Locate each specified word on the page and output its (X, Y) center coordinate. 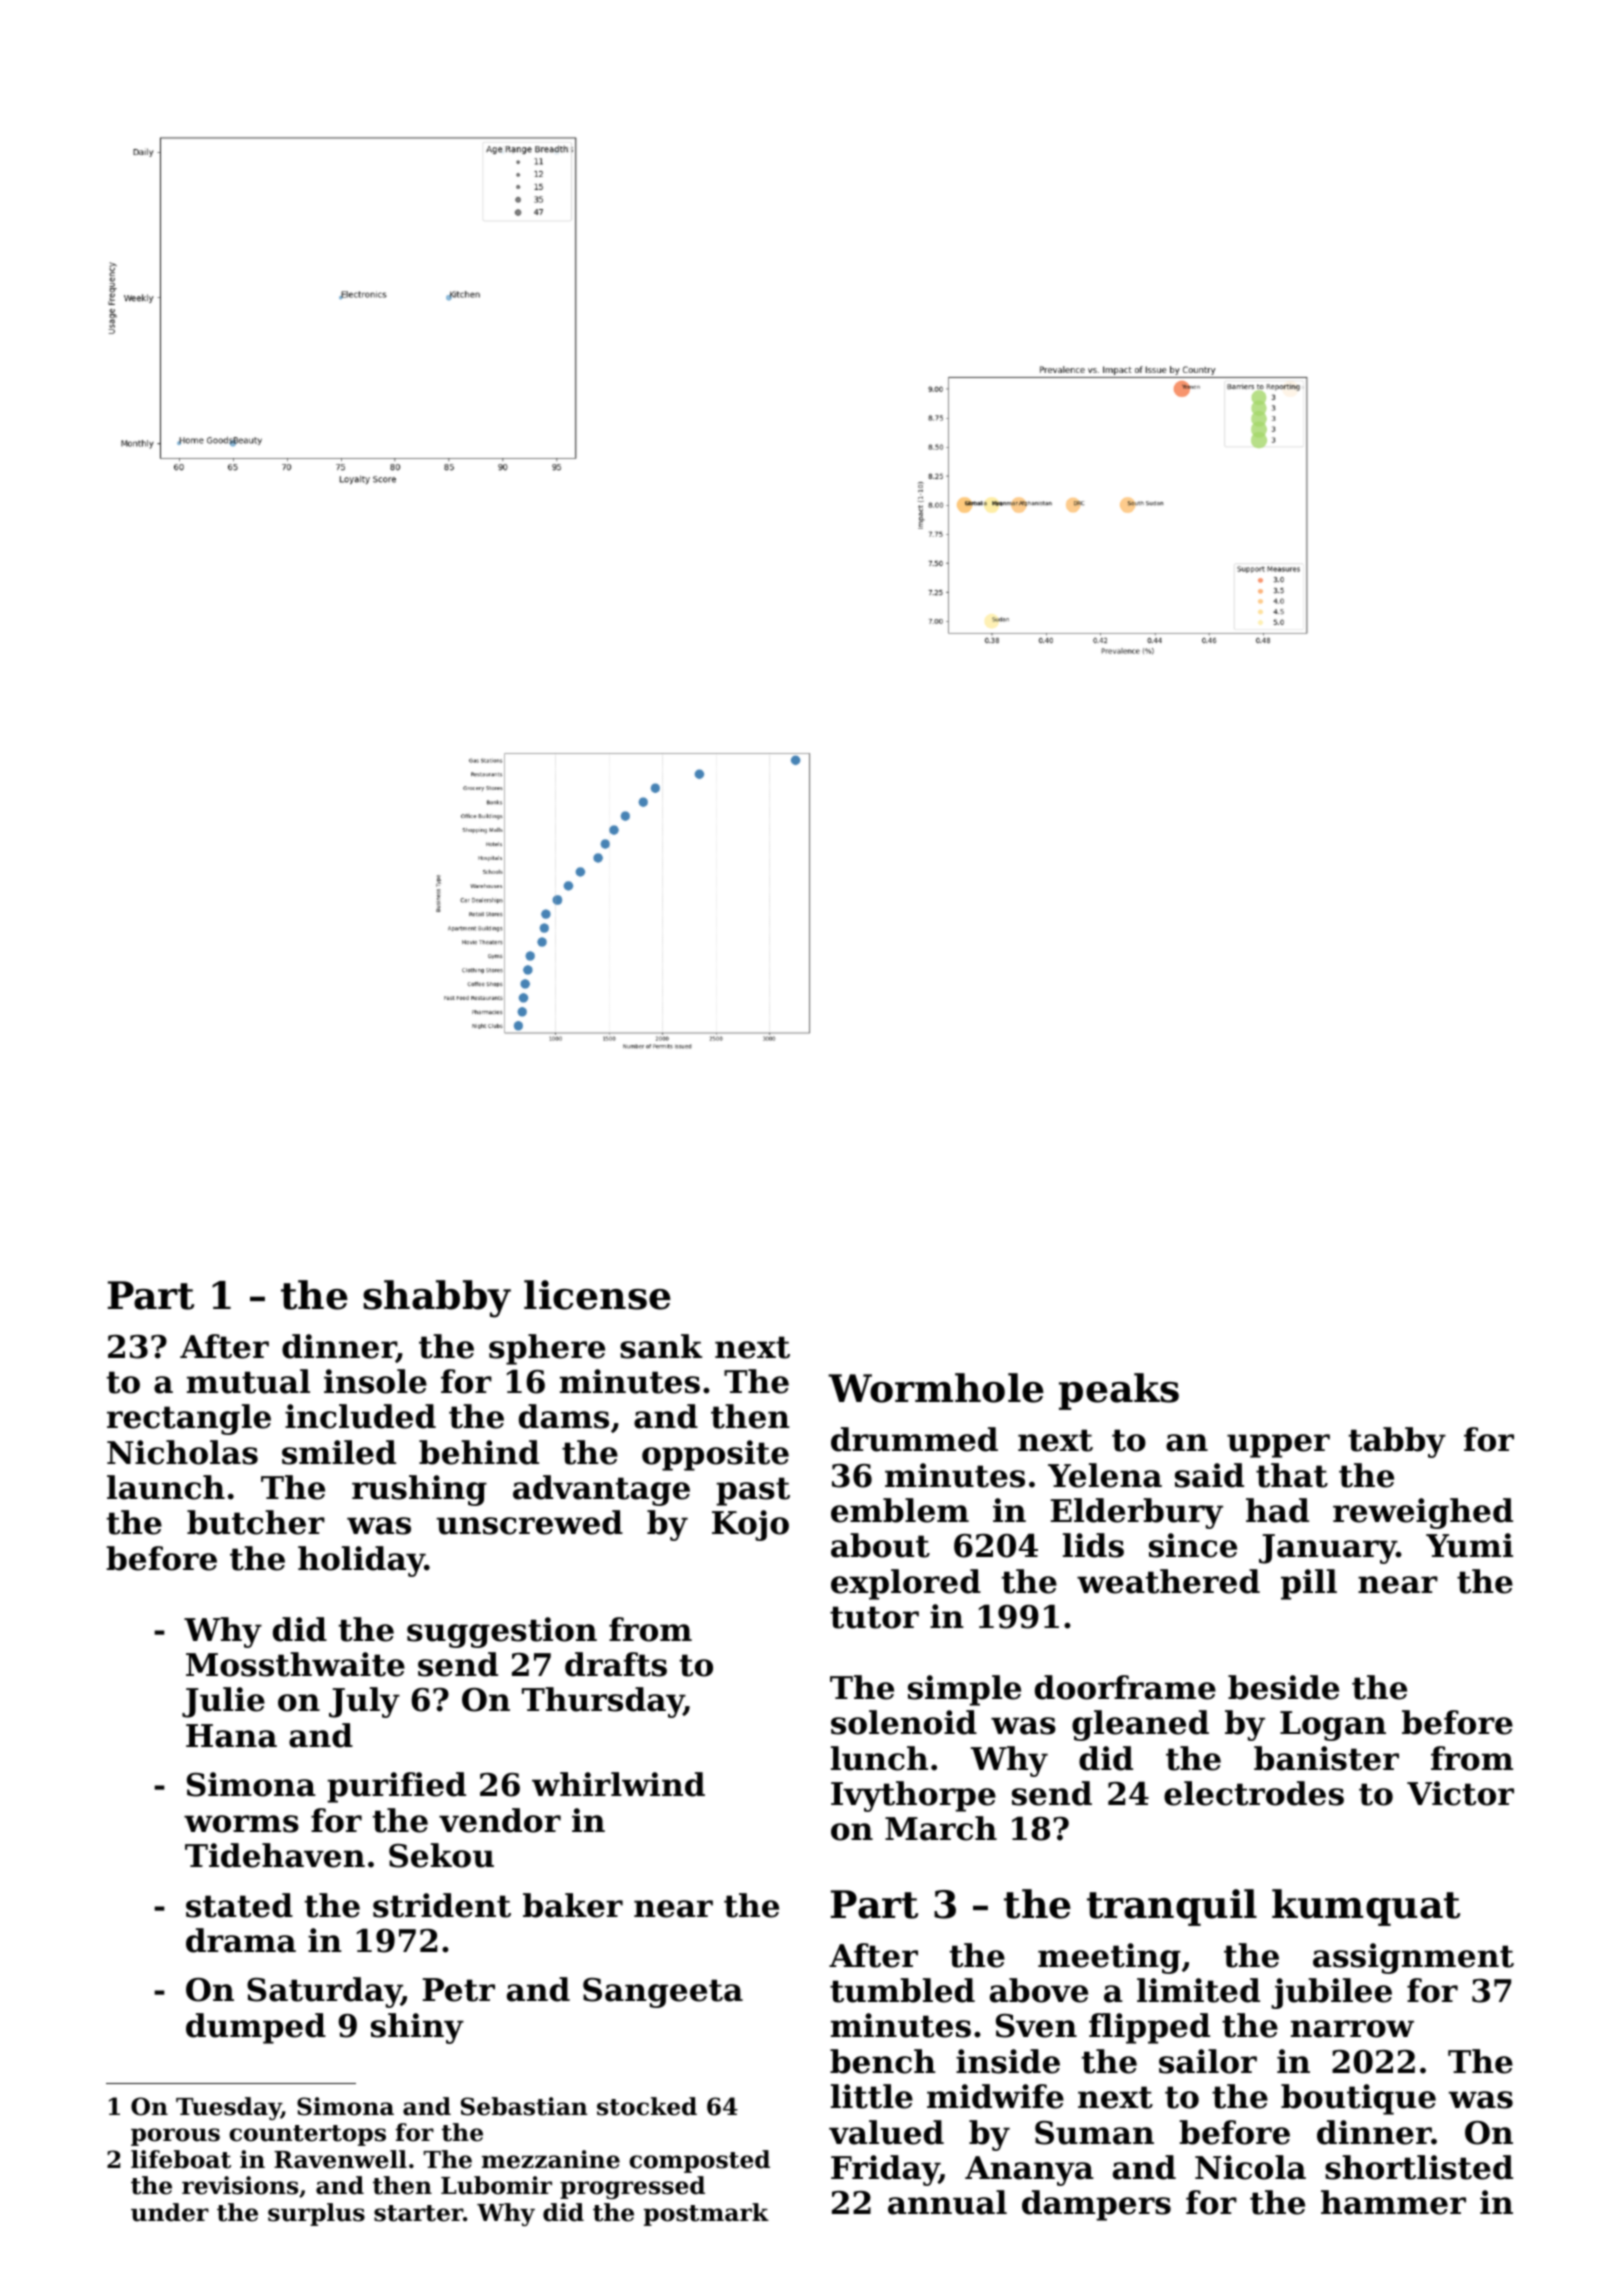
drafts (616, 1664)
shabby (437, 1299)
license (597, 1295)
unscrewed (529, 1522)
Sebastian (524, 2106)
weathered (1168, 1581)
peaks (1119, 1391)
